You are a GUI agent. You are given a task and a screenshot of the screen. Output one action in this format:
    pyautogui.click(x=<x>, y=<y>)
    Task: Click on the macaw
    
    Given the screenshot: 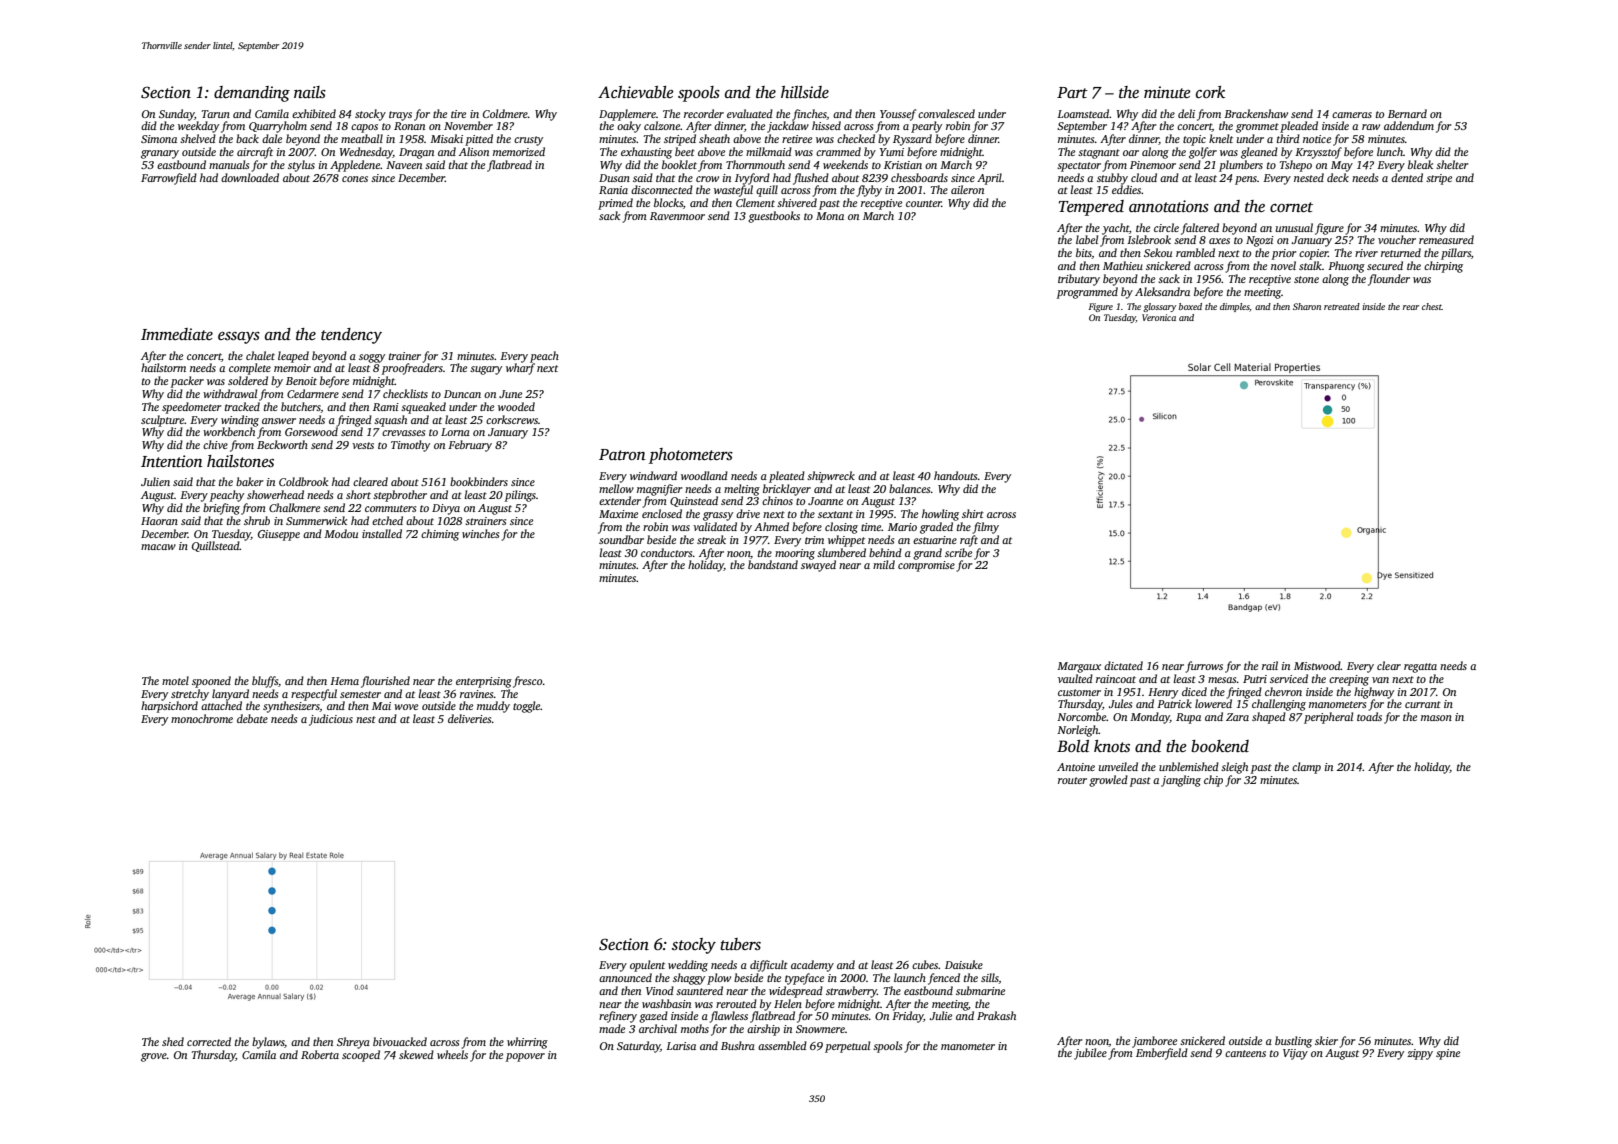 What is the action you would take?
    pyautogui.click(x=158, y=547)
